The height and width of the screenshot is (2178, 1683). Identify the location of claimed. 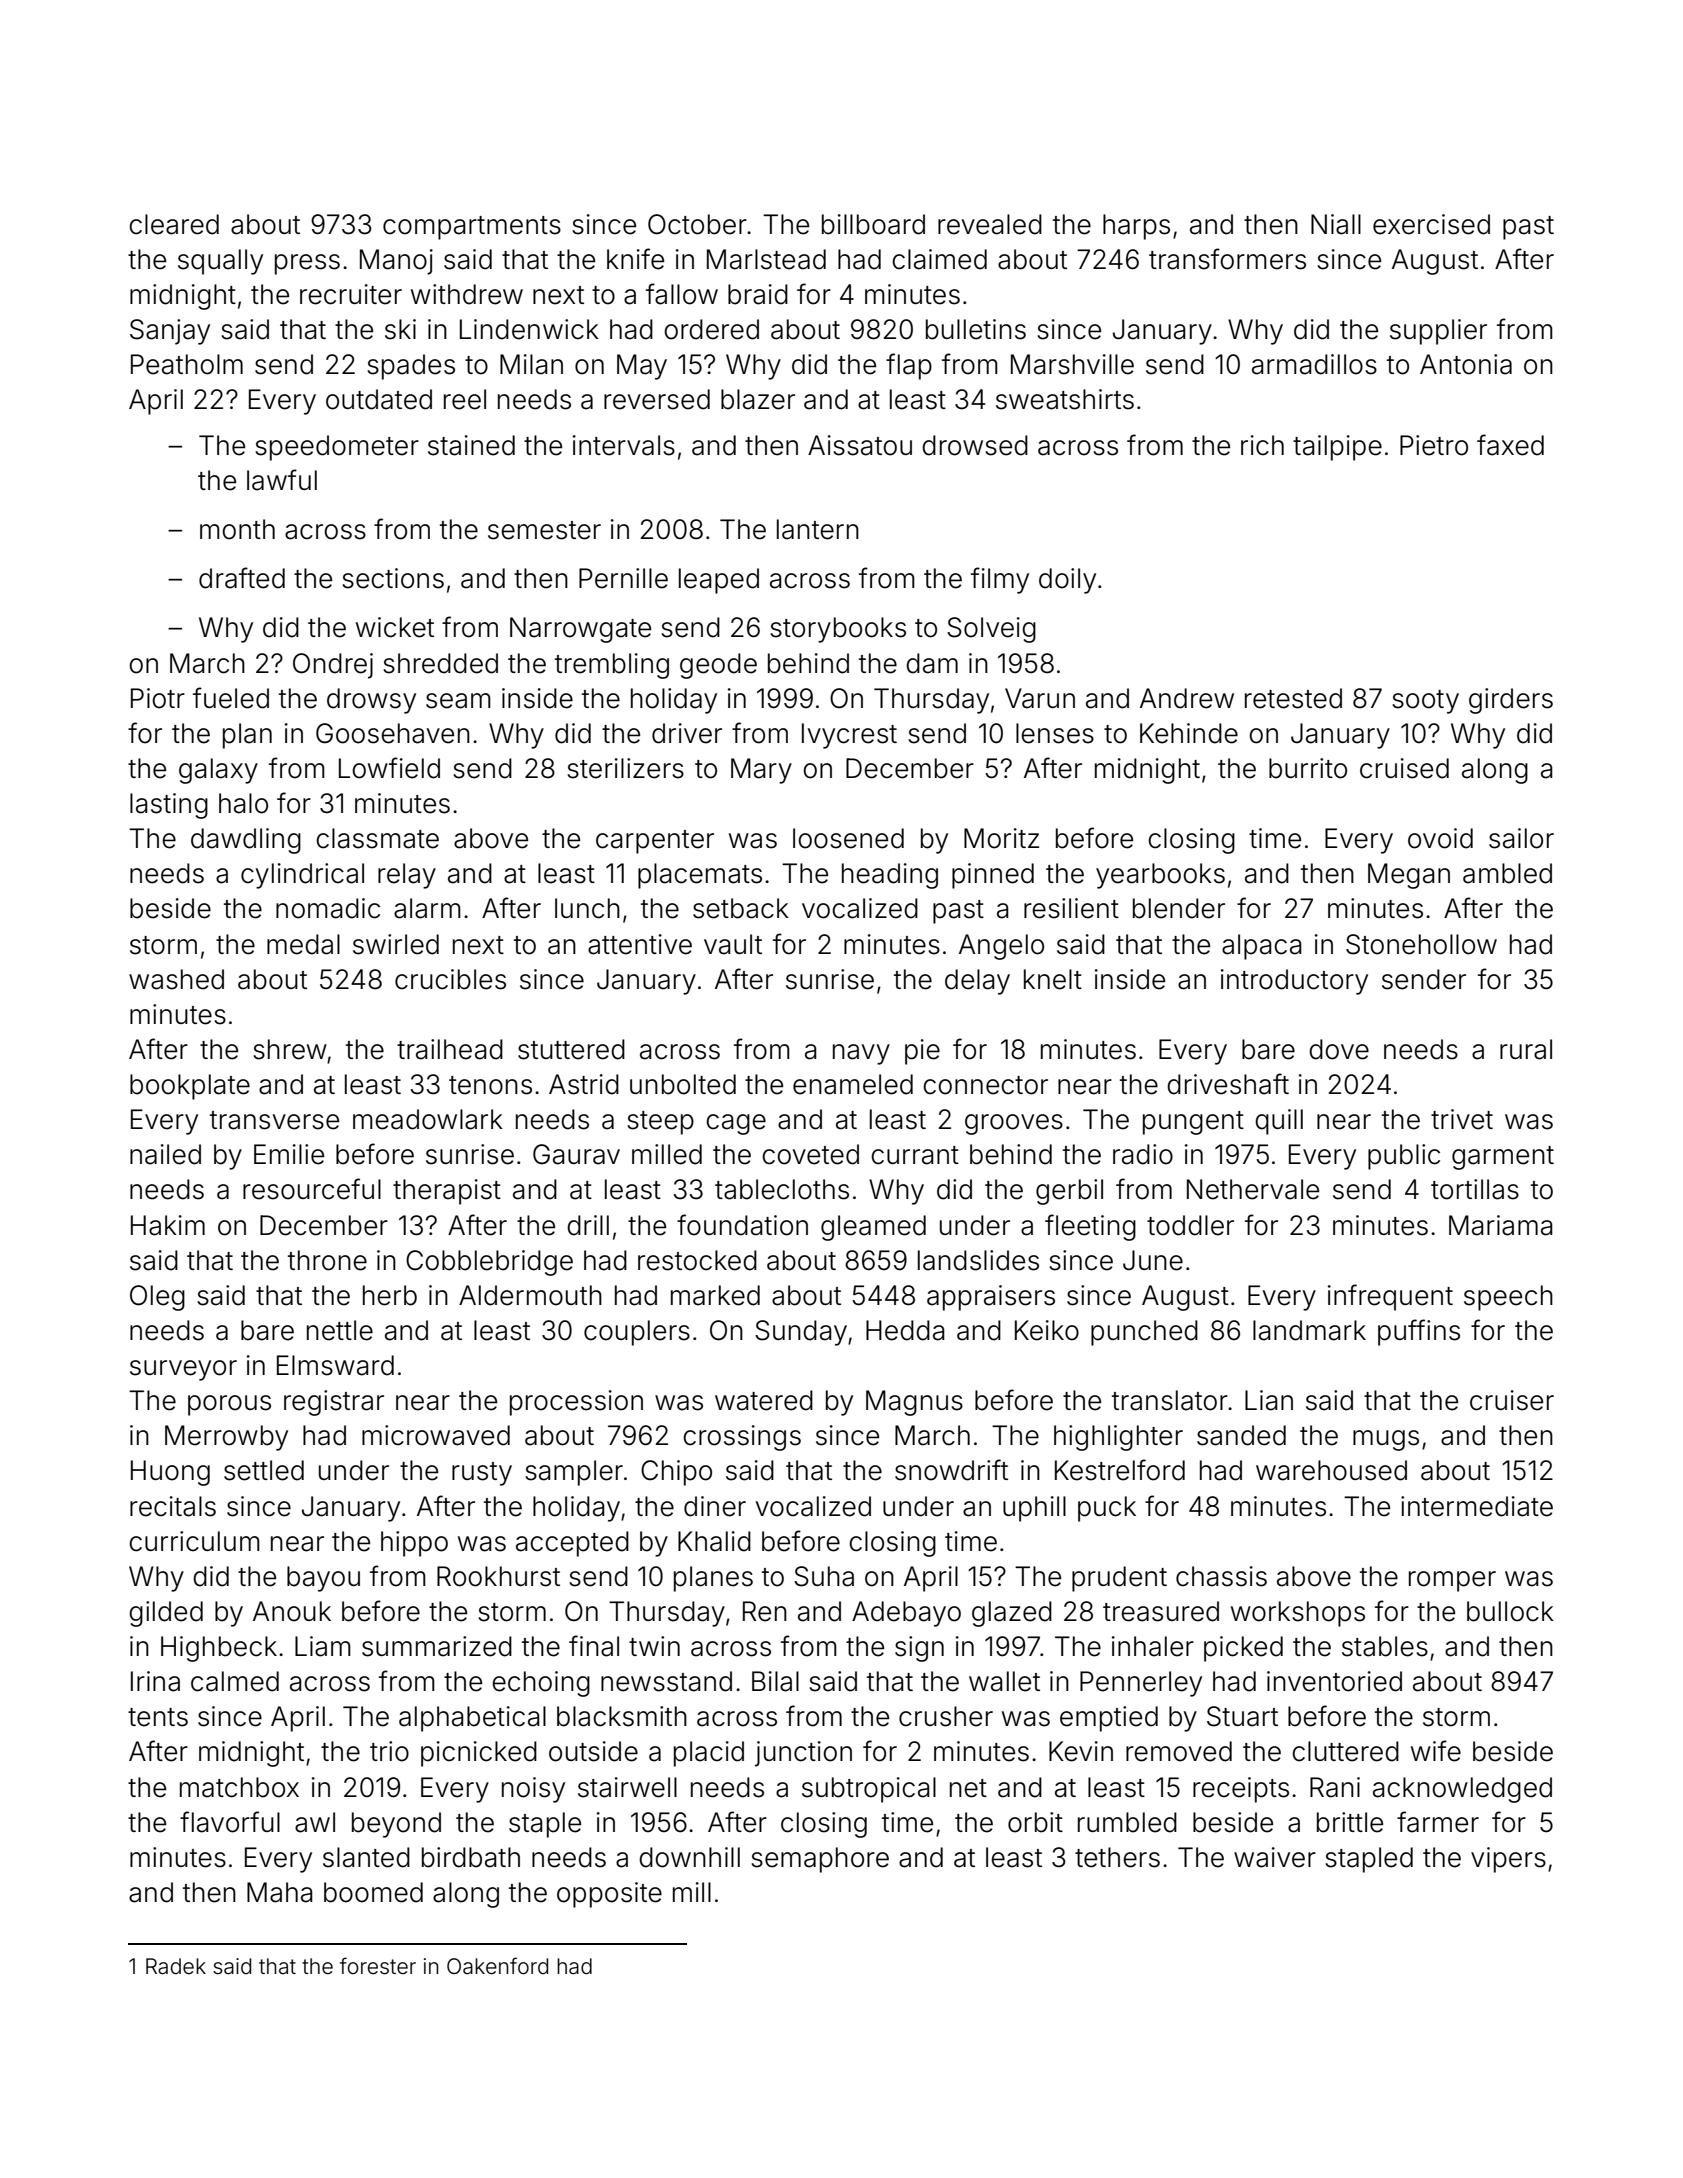
(939, 259).
